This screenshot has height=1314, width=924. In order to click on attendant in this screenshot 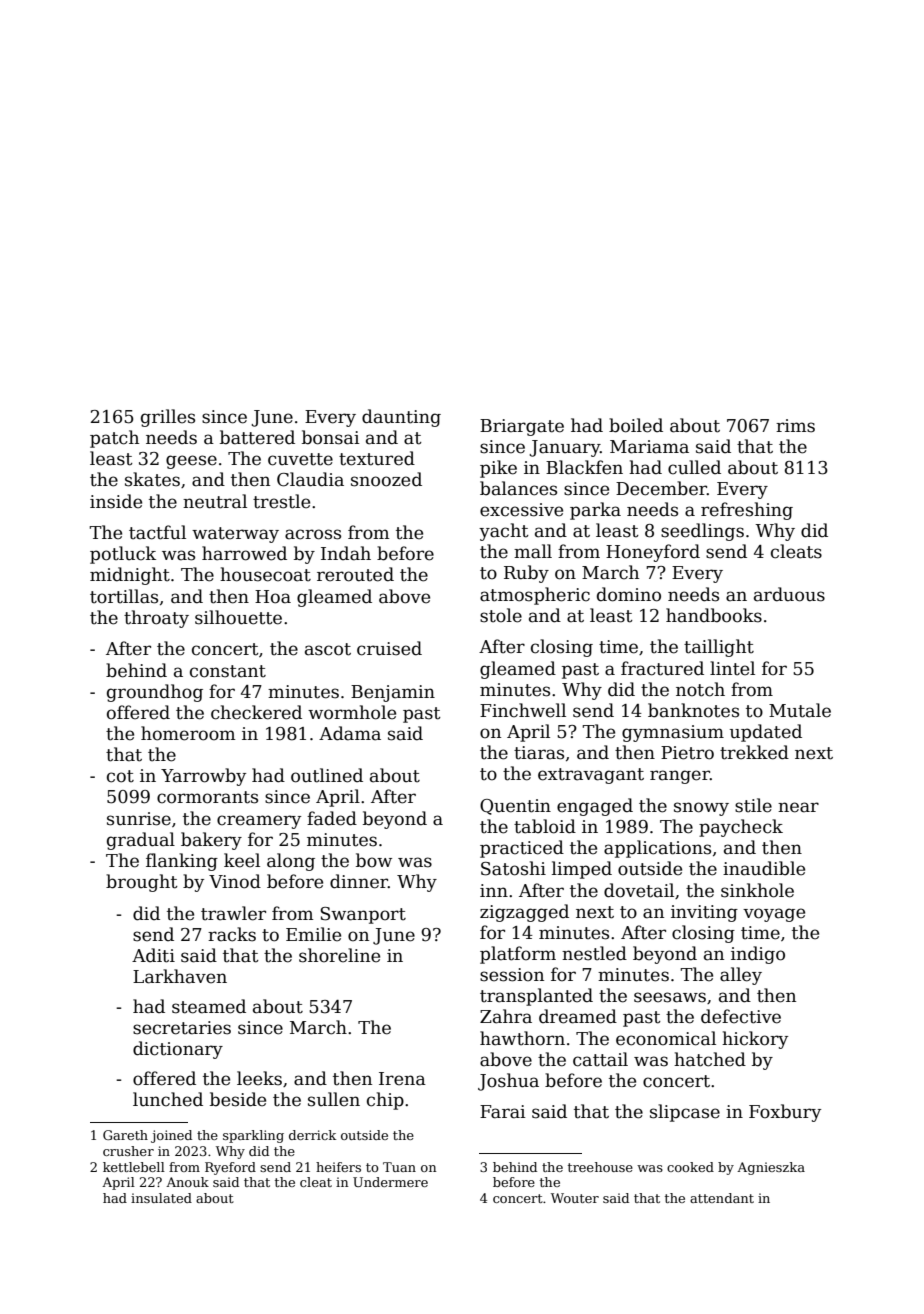, I will do `click(722, 1198)`.
